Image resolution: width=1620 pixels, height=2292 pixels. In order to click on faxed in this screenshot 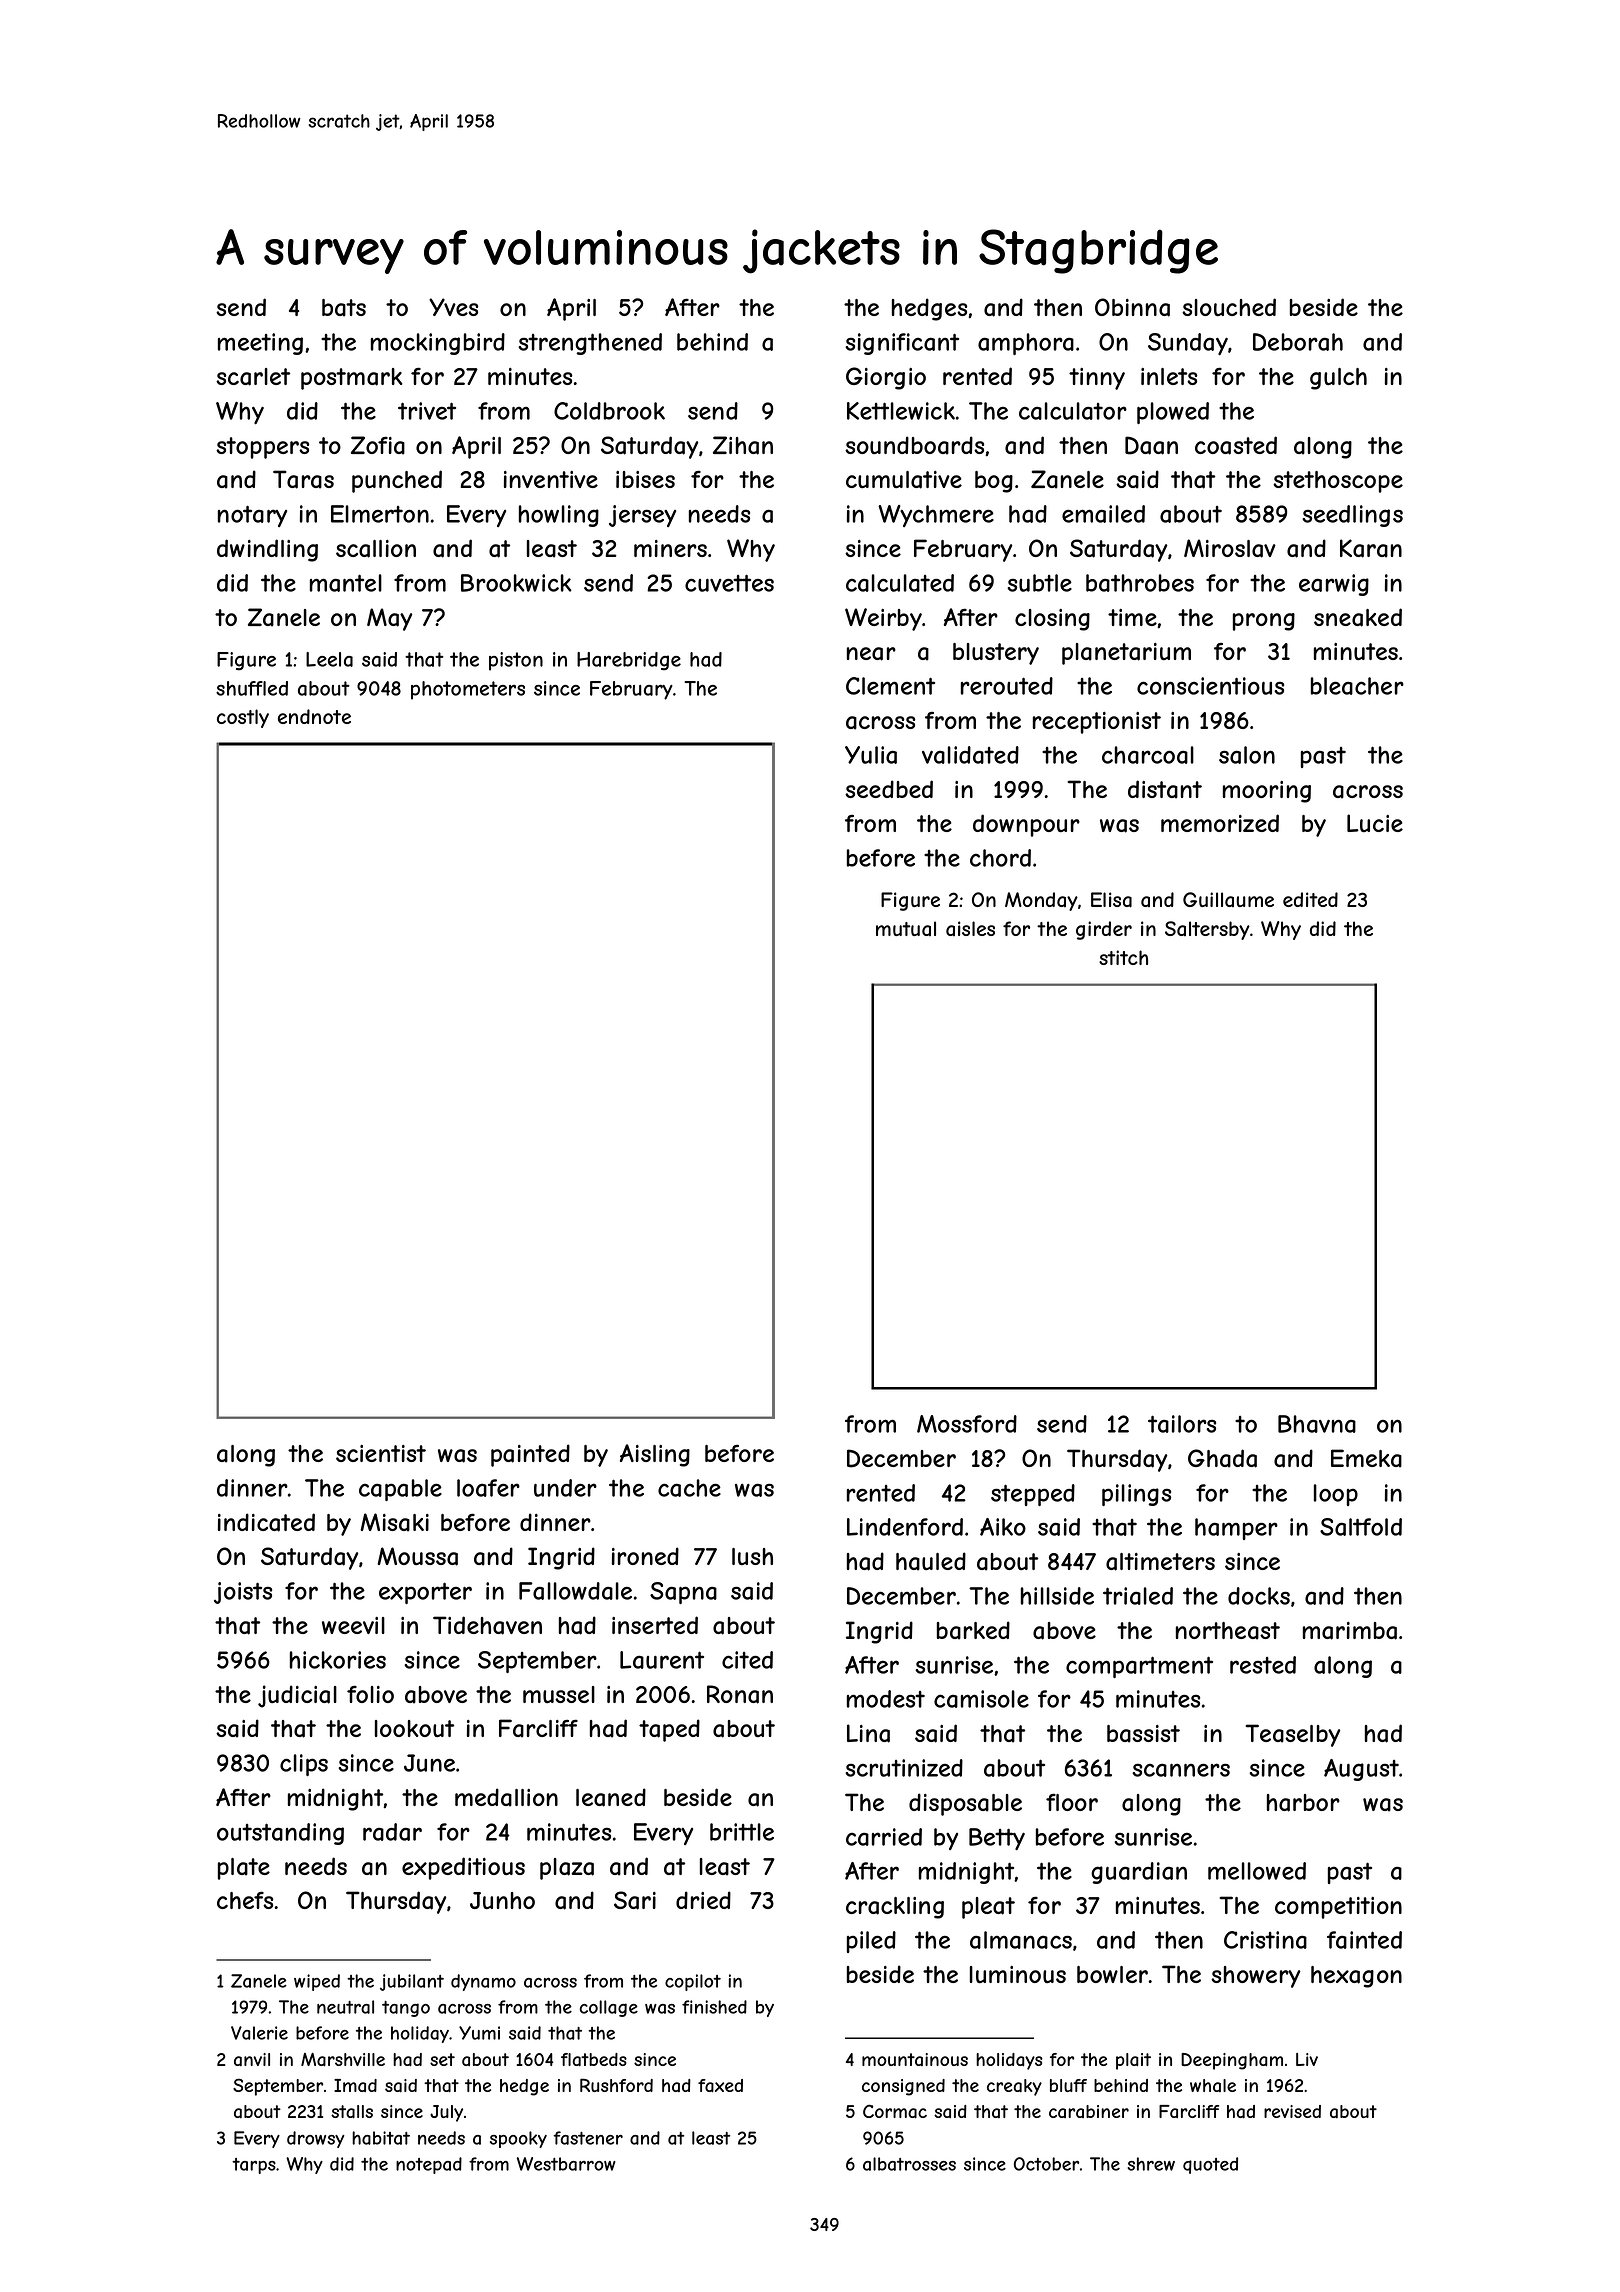, I will do `click(720, 2086)`.
